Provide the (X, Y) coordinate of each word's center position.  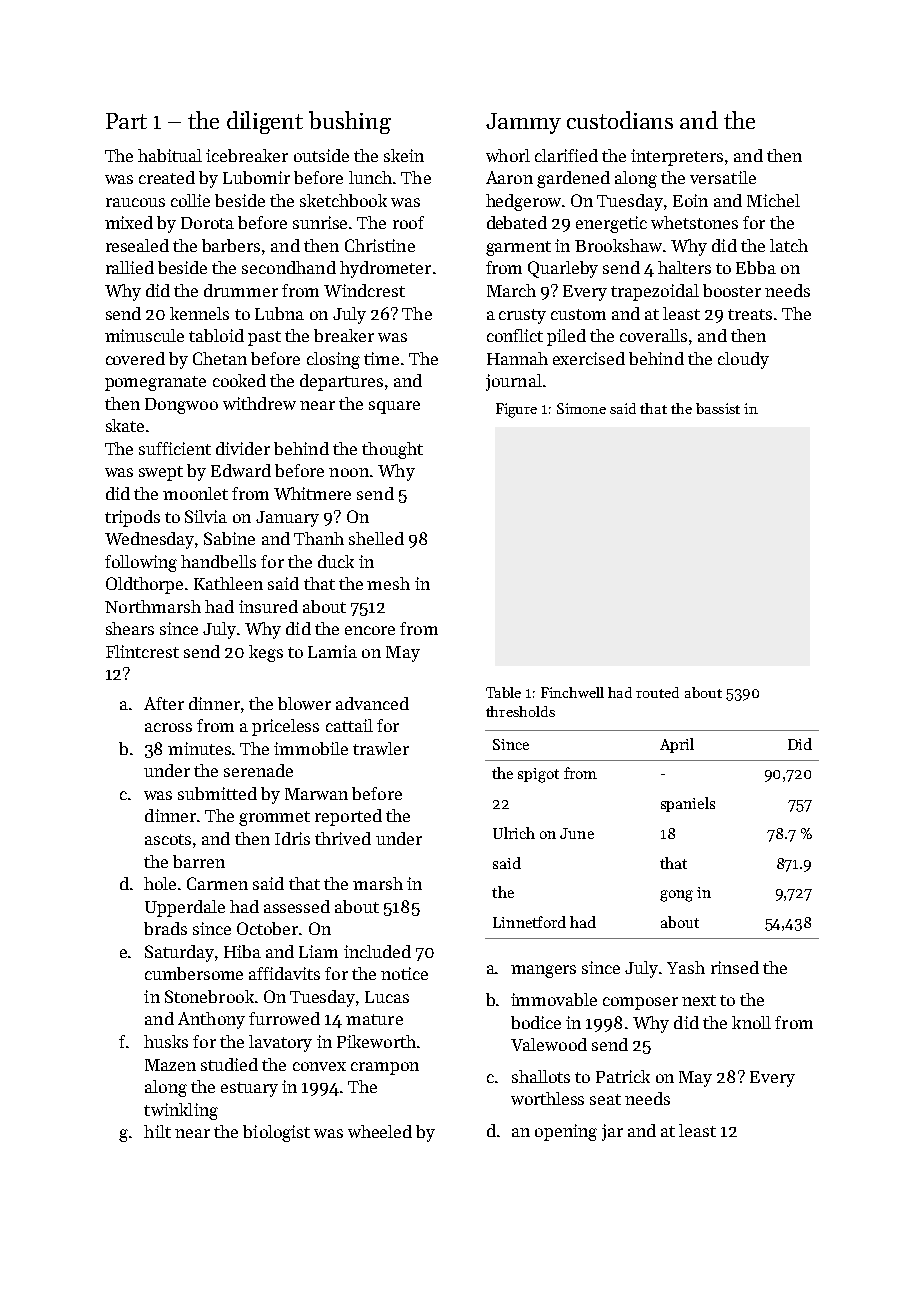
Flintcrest (142, 651)
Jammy (523, 123)
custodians (620, 120)
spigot (538, 775)
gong (676, 896)
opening (566, 1132)
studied (229, 1064)
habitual (170, 155)
